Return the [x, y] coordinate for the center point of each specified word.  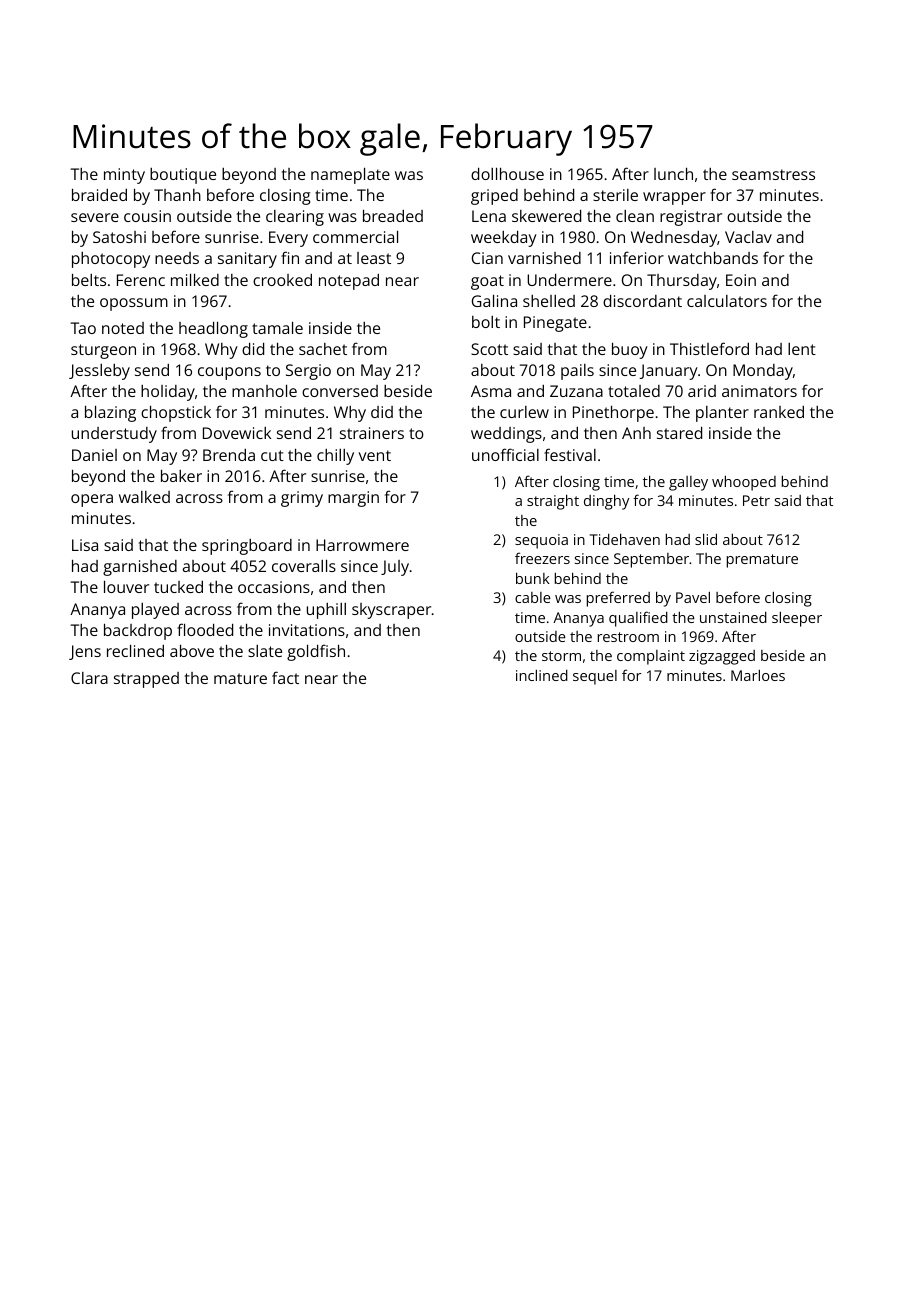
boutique [183, 176]
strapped [146, 680]
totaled [634, 391]
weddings [506, 435]
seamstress [773, 174]
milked [195, 280]
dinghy [606, 502]
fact [285, 677]
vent [375, 455]
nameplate [350, 176]
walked [144, 497]
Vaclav [748, 237]
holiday [168, 393]
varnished [544, 258]
